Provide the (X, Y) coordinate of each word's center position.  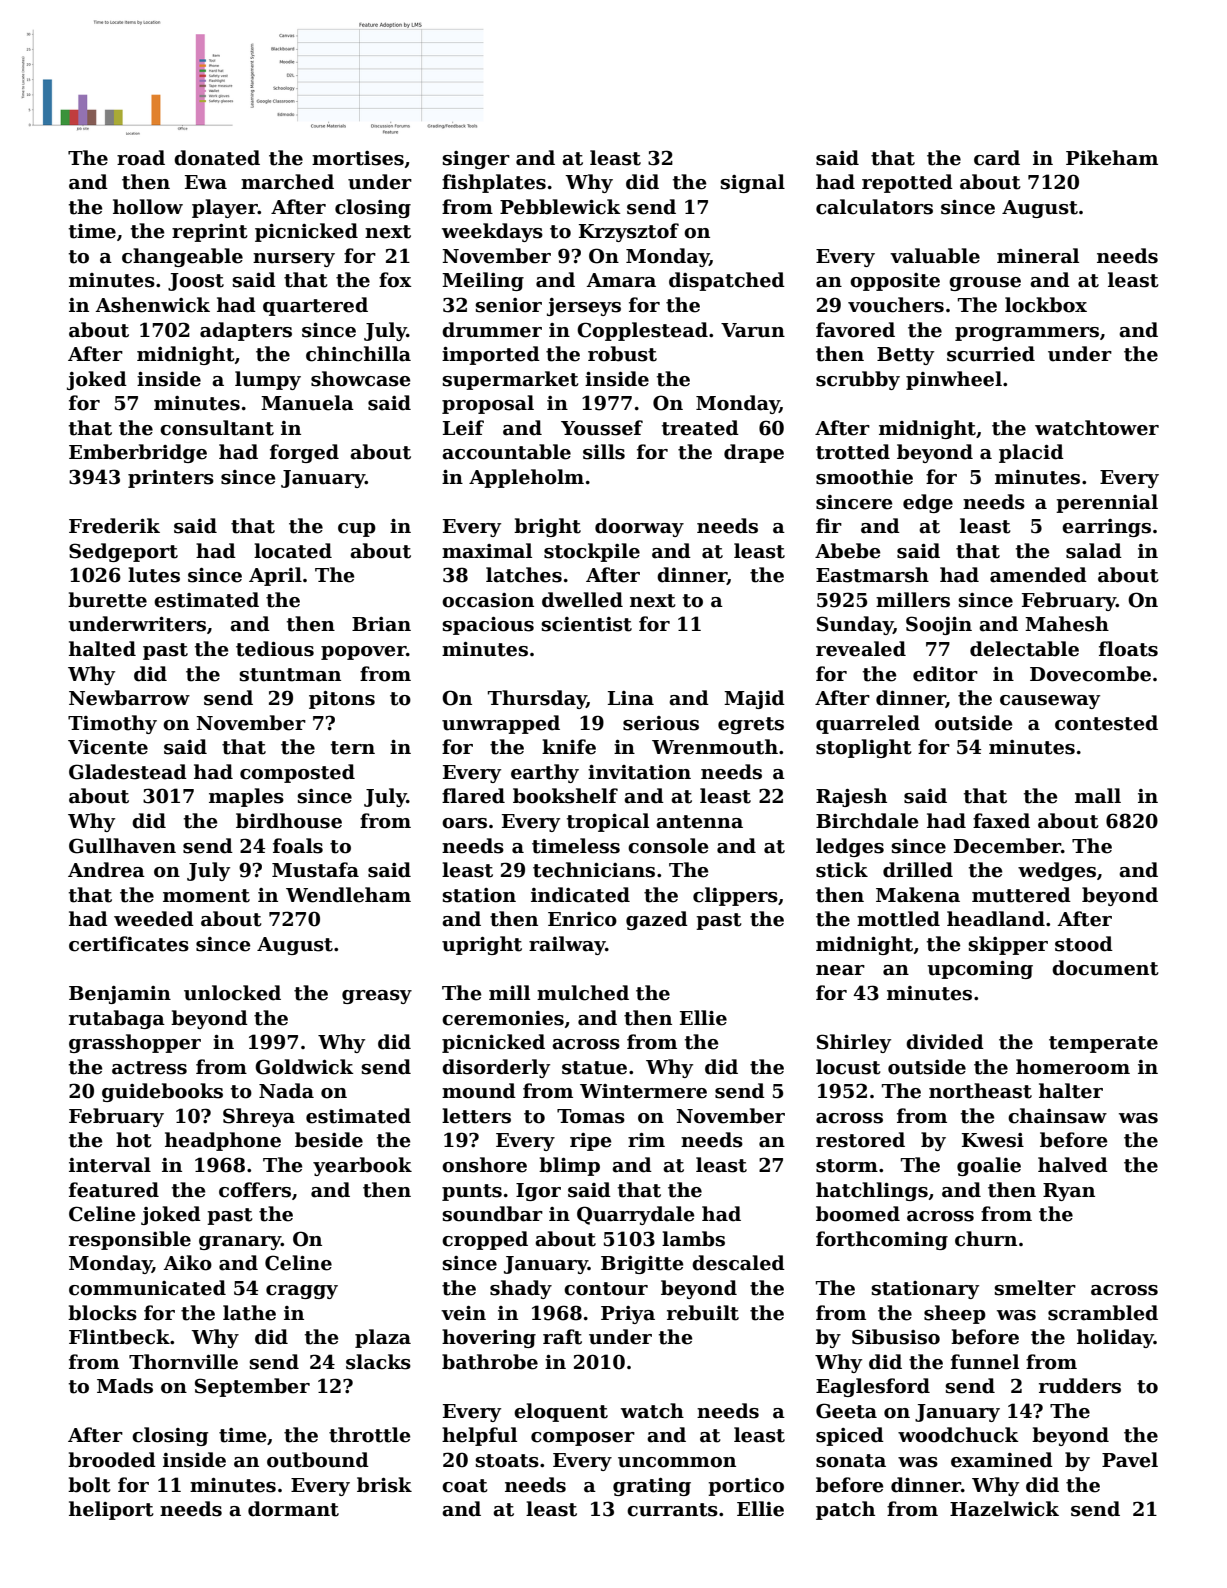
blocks (102, 1313)
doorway (639, 527)
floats (1128, 649)
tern (353, 748)
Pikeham (1112, 158)
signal (753, 183)
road (141, 158)
